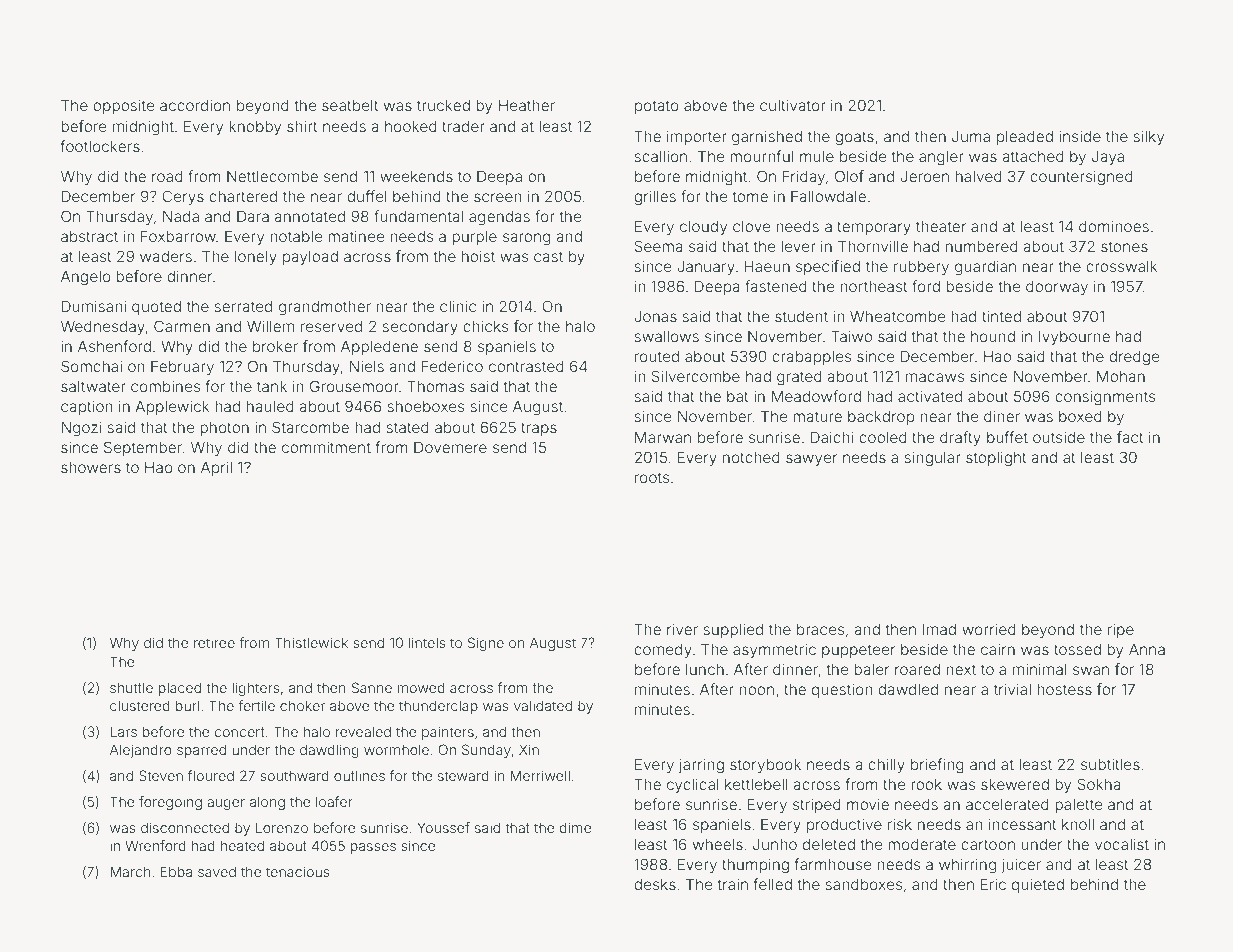 This page has height=952, width=1233. What do you see at coordinates (256, 689) in the page?
I see `lighters` at bounding box center [256, 689].
